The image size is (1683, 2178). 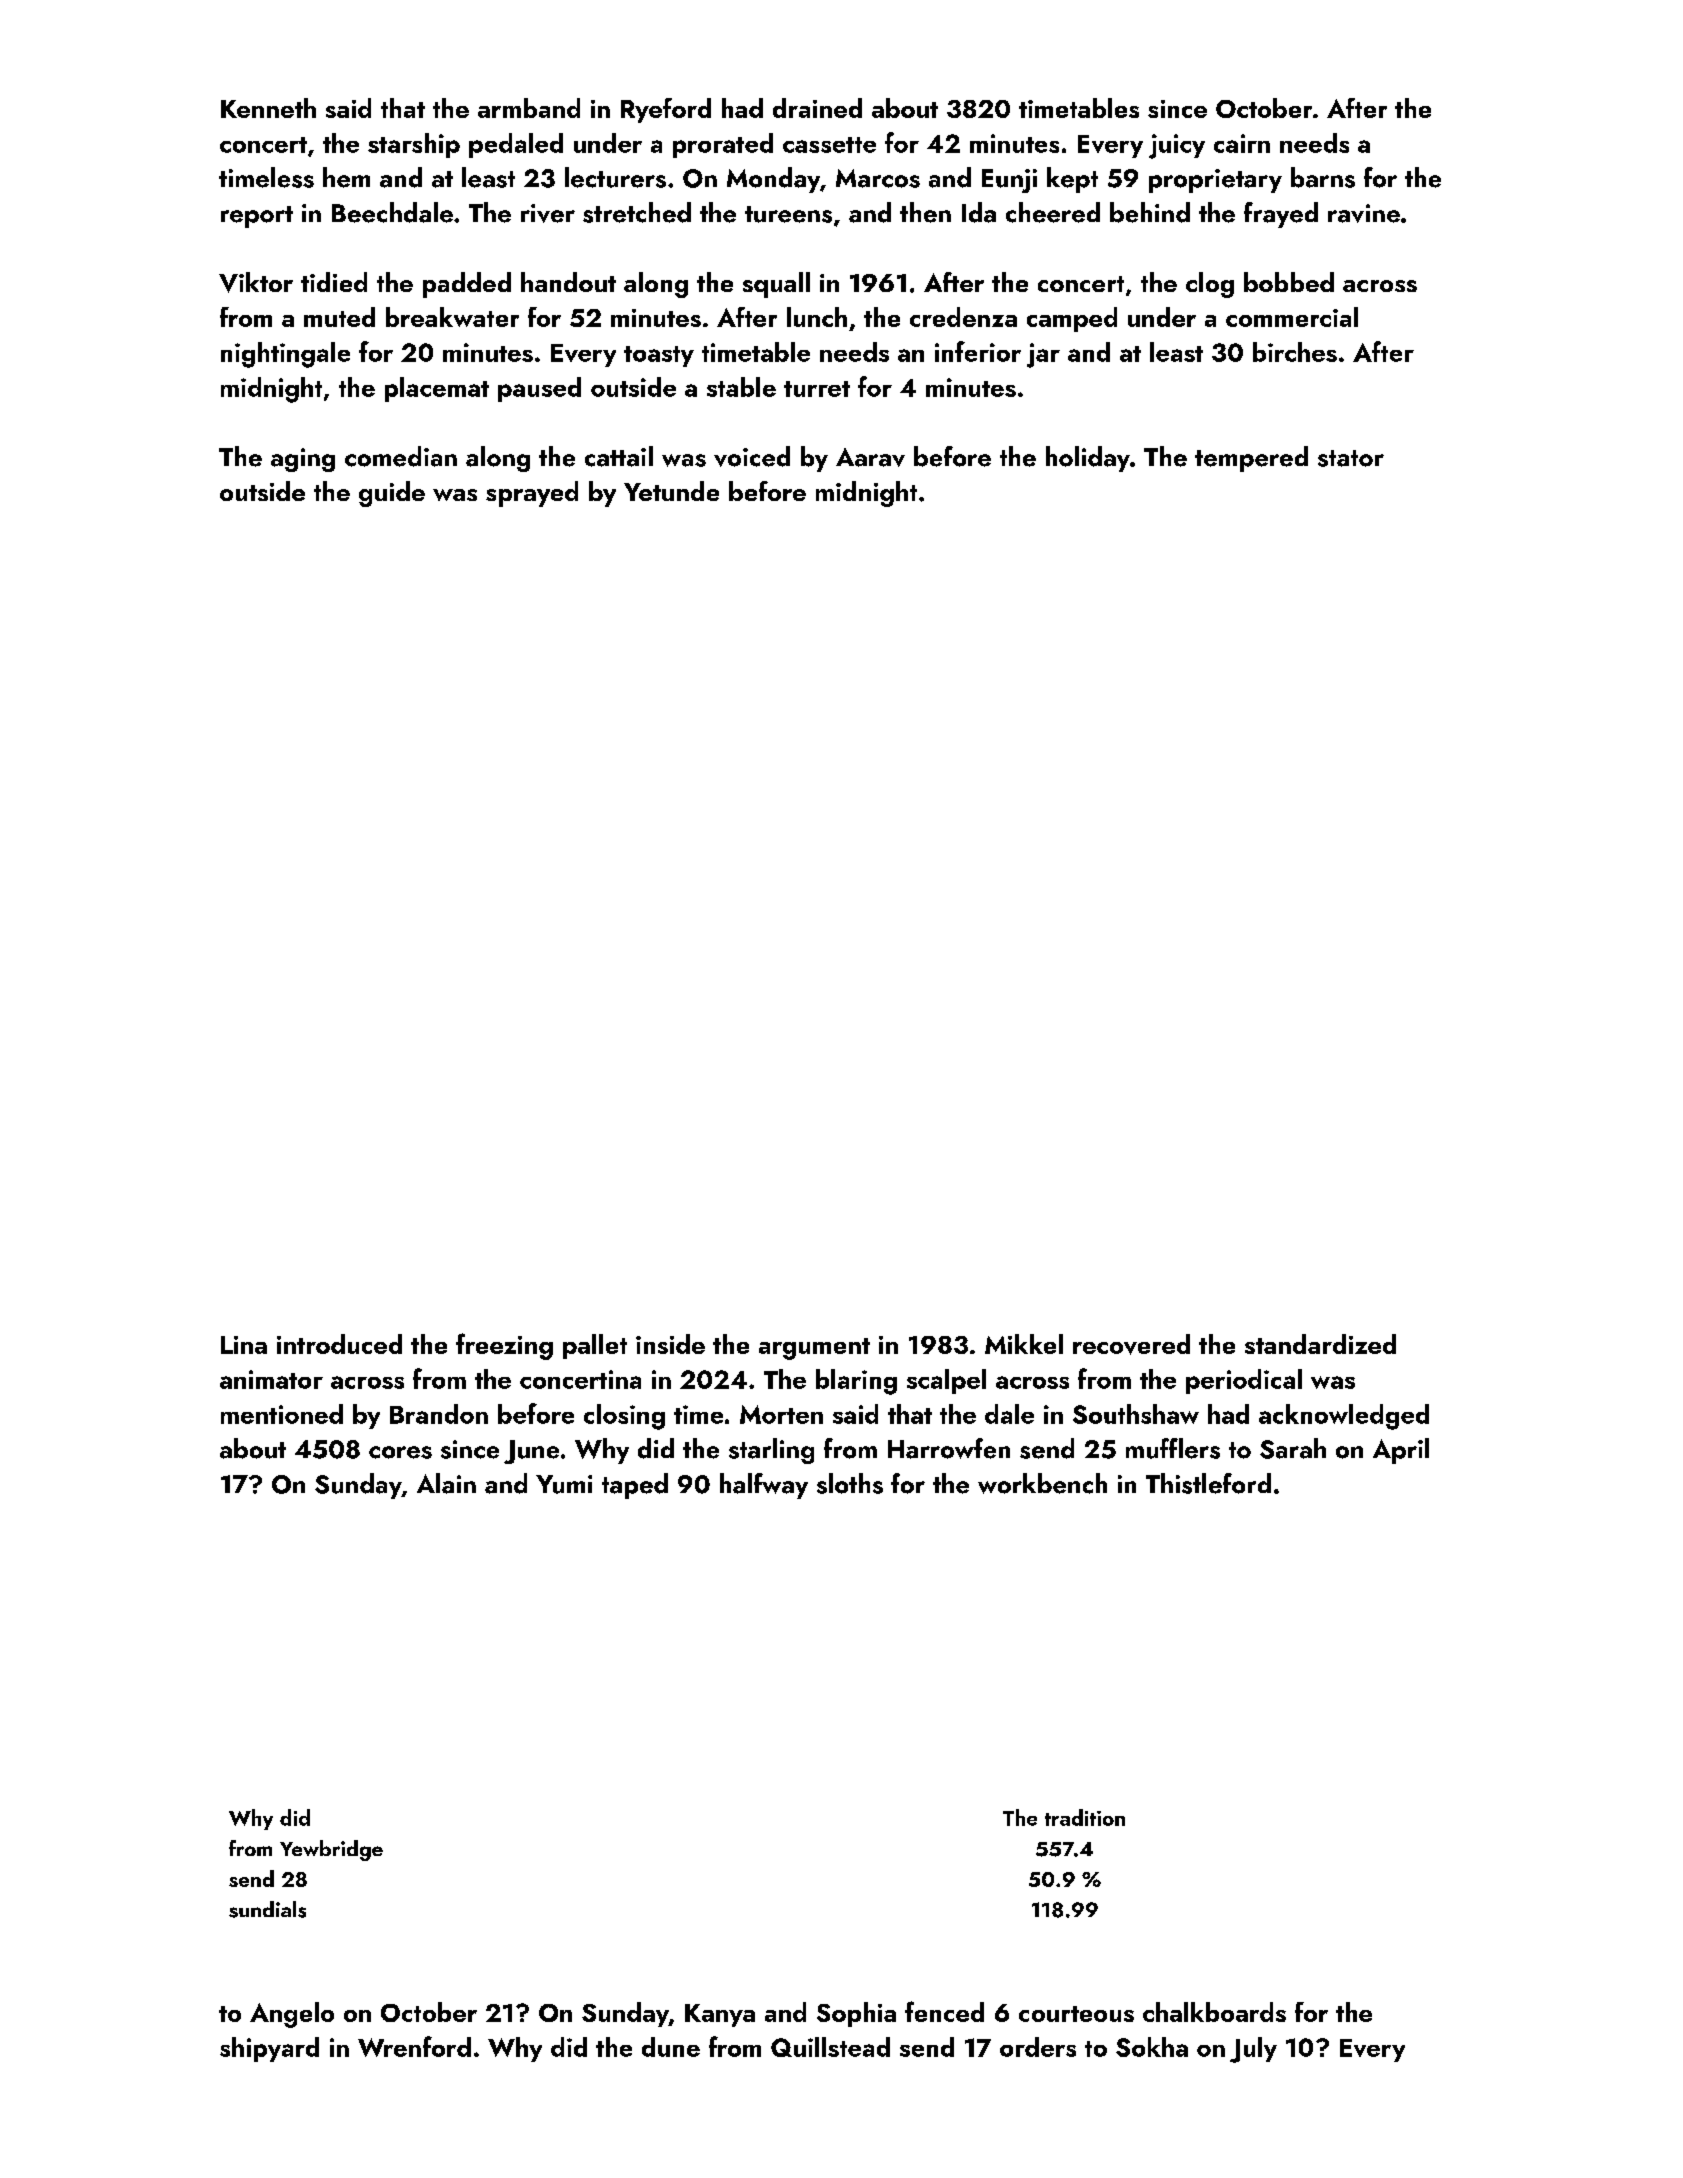 I want to click on holiday, so click(x=1088, y=459).
